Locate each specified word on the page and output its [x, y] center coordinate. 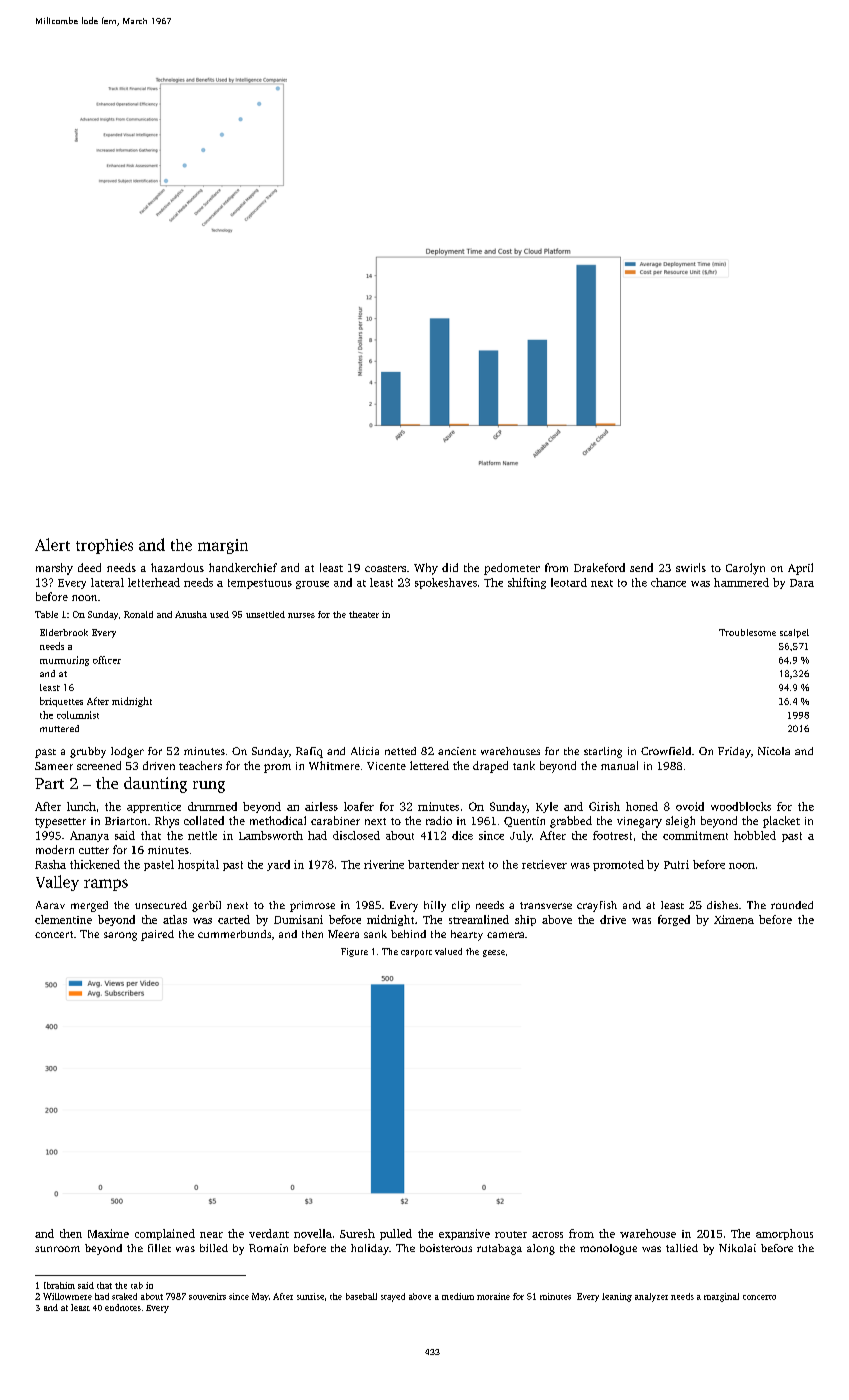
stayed [393, 1297]
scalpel [794, 633]
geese [494, 953]
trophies [104, 546]
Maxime [108, 1233]
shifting [527, 583]
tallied [682, 1248]
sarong [120, 936]
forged [674, 920]
